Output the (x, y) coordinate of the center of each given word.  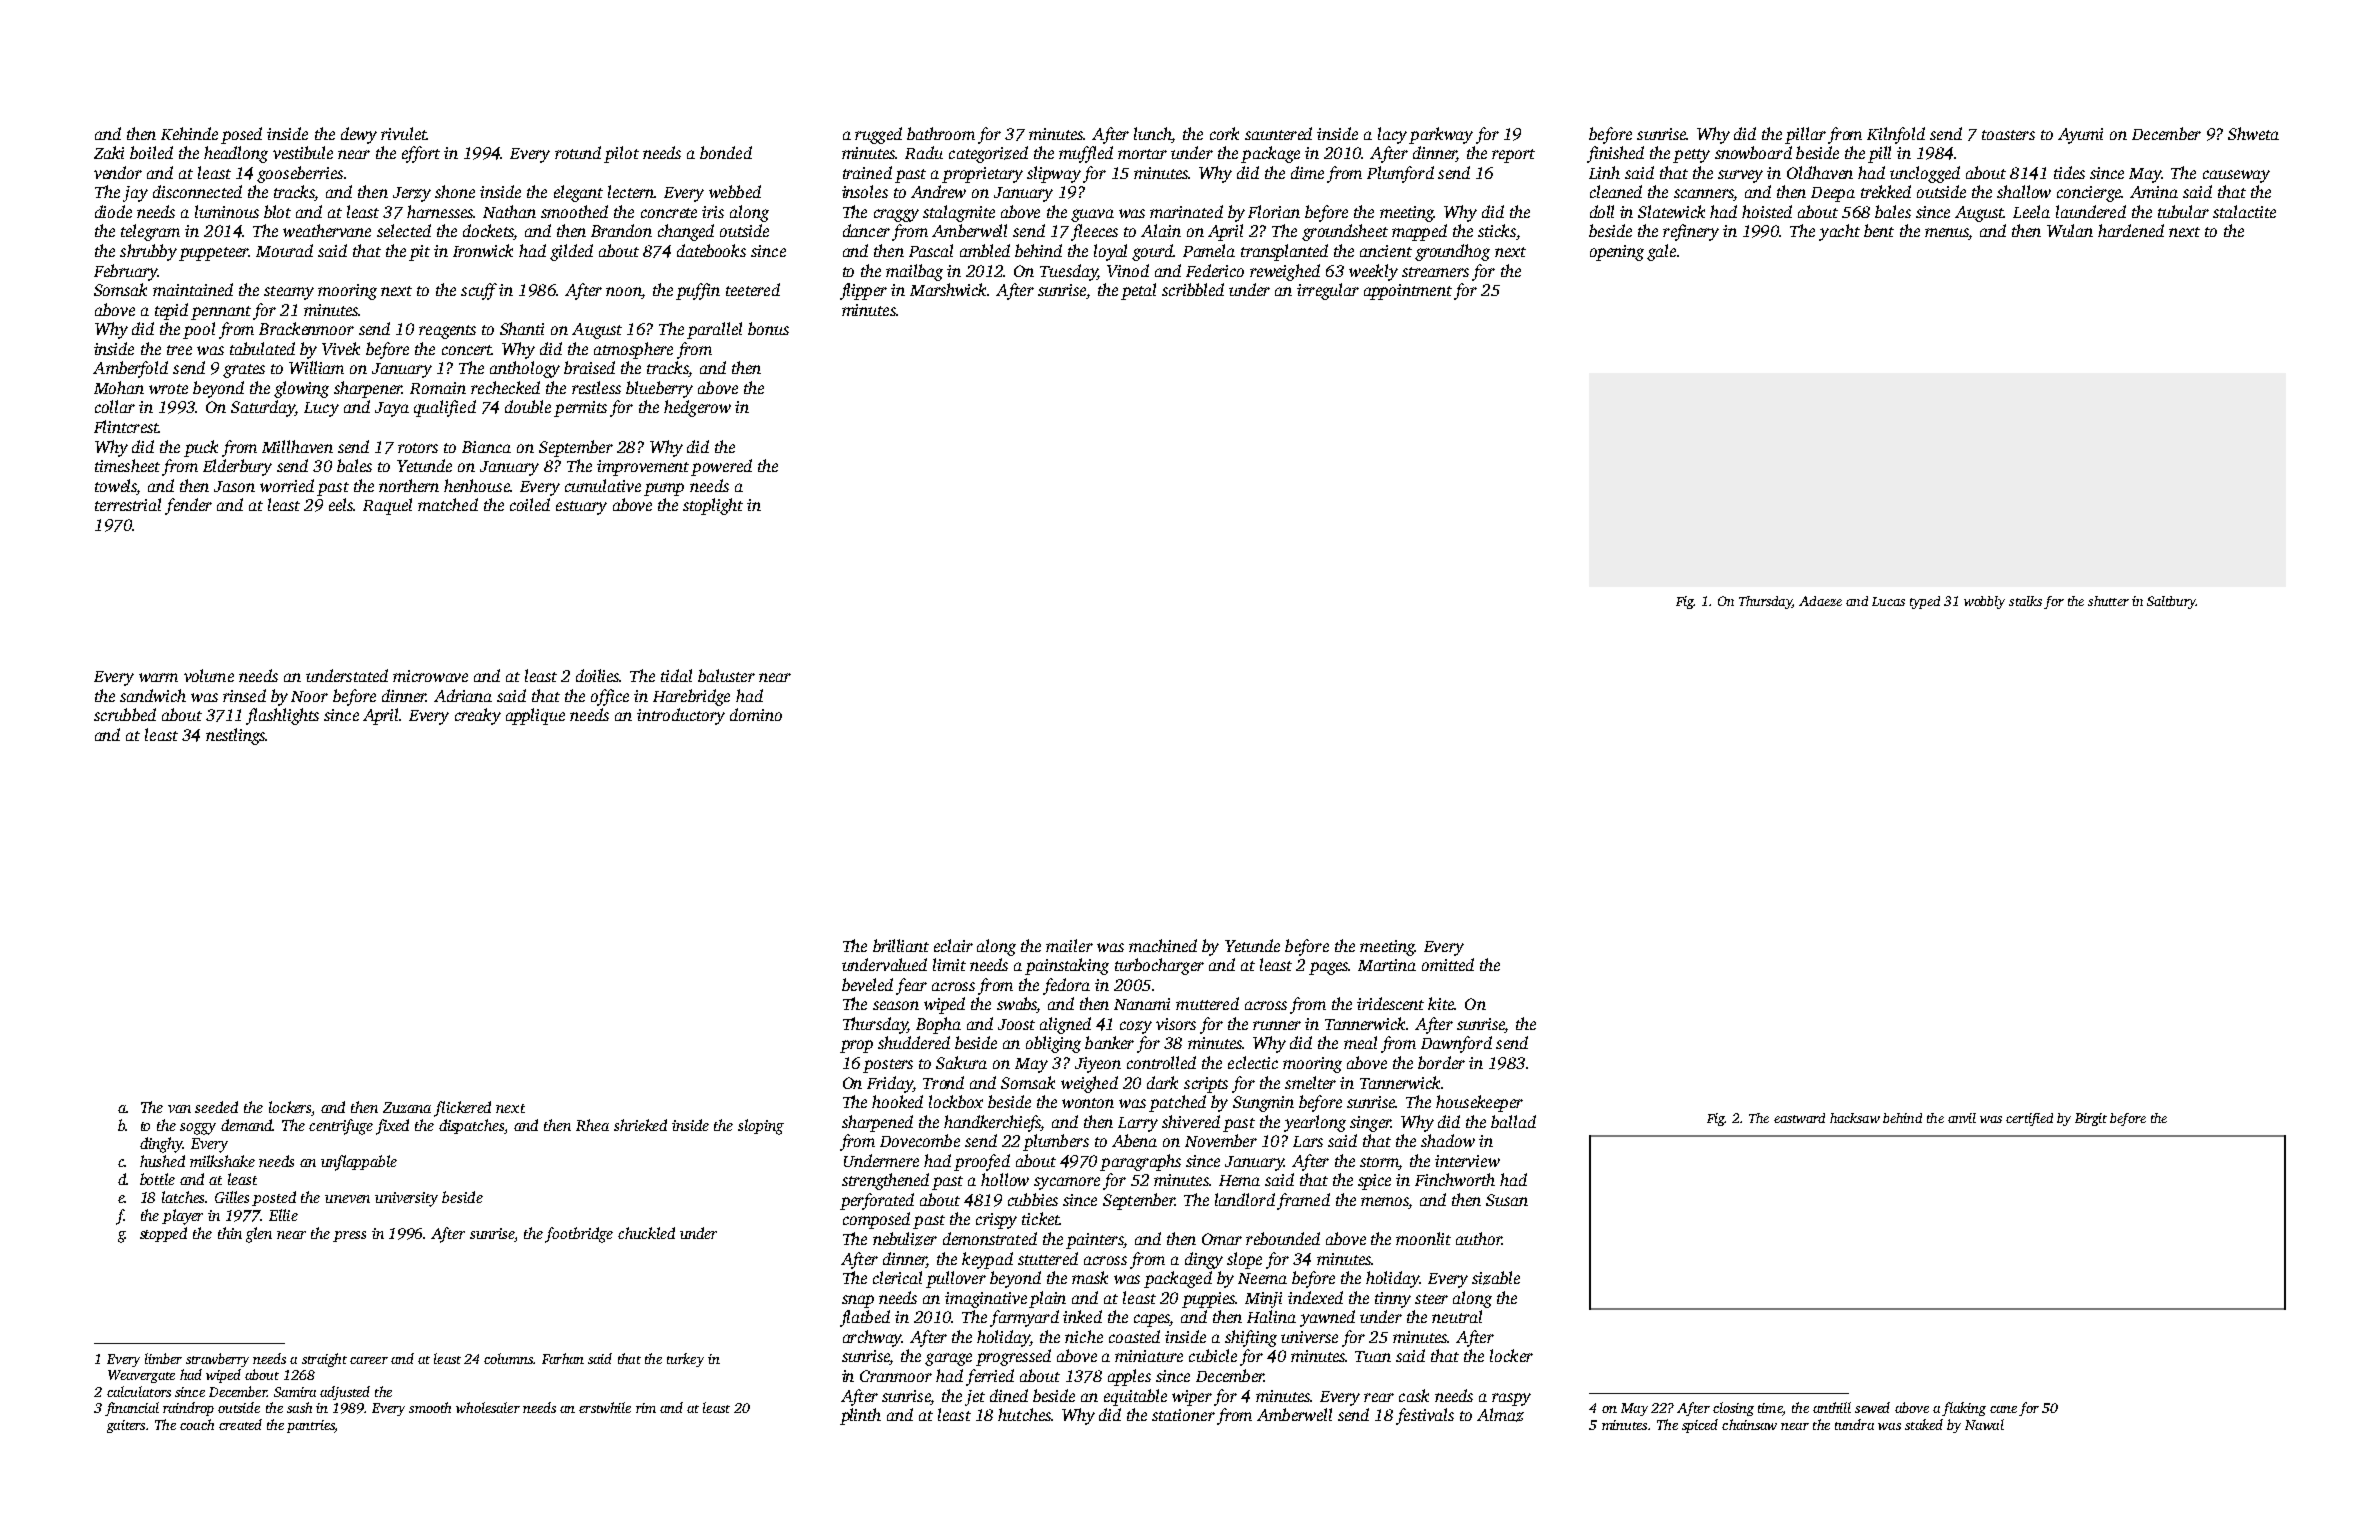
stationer (1183, 1415)
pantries (311, 1426)
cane (2003, 1409)
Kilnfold (1896, 135)
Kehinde (189, 133)
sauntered (1278, 133)
